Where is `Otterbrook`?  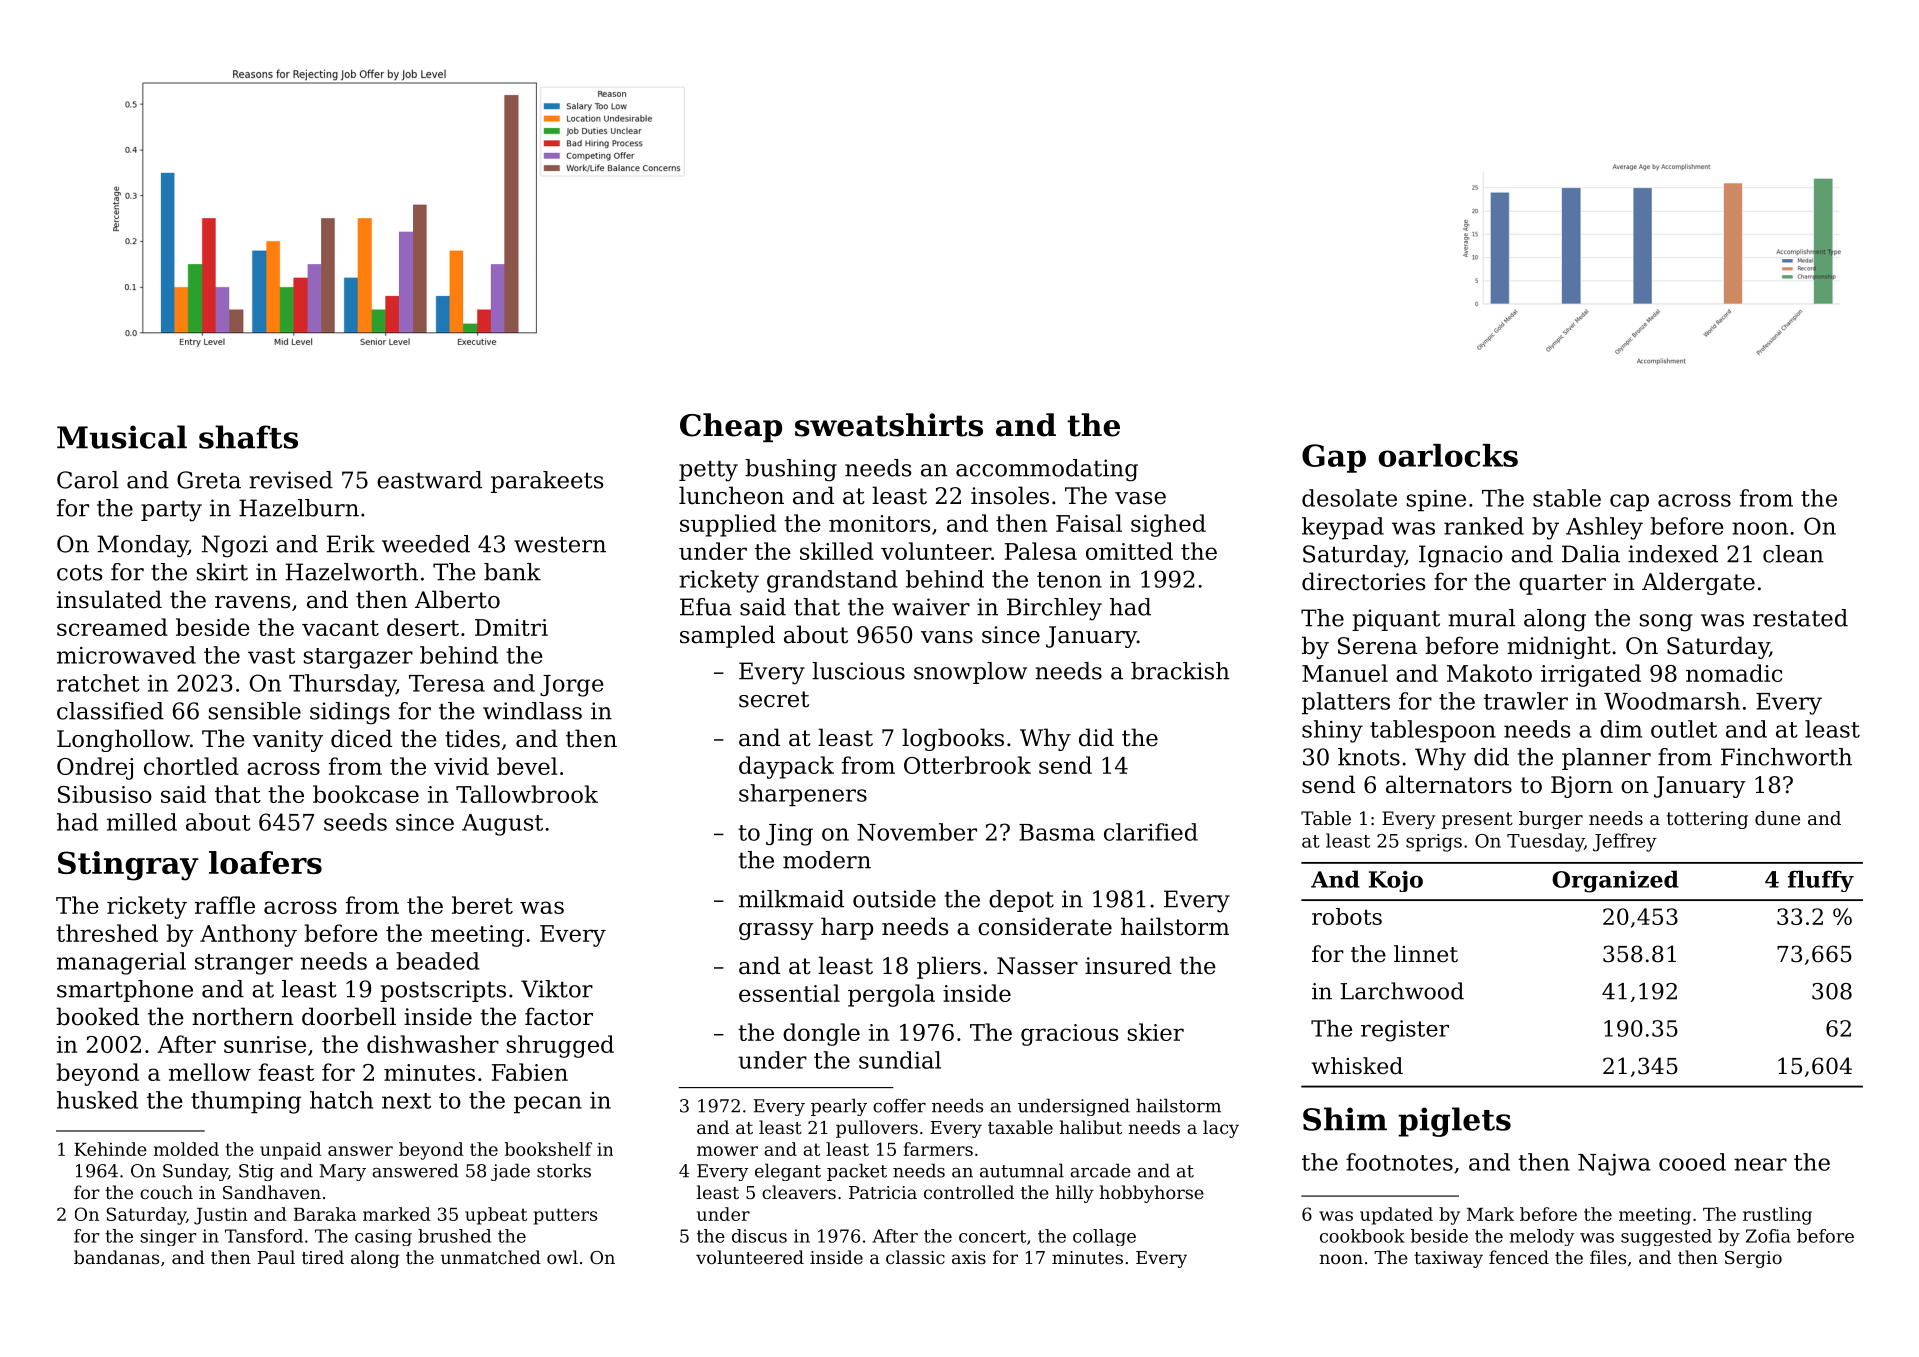
Otterbrook is located at coordinates (967, 765).
